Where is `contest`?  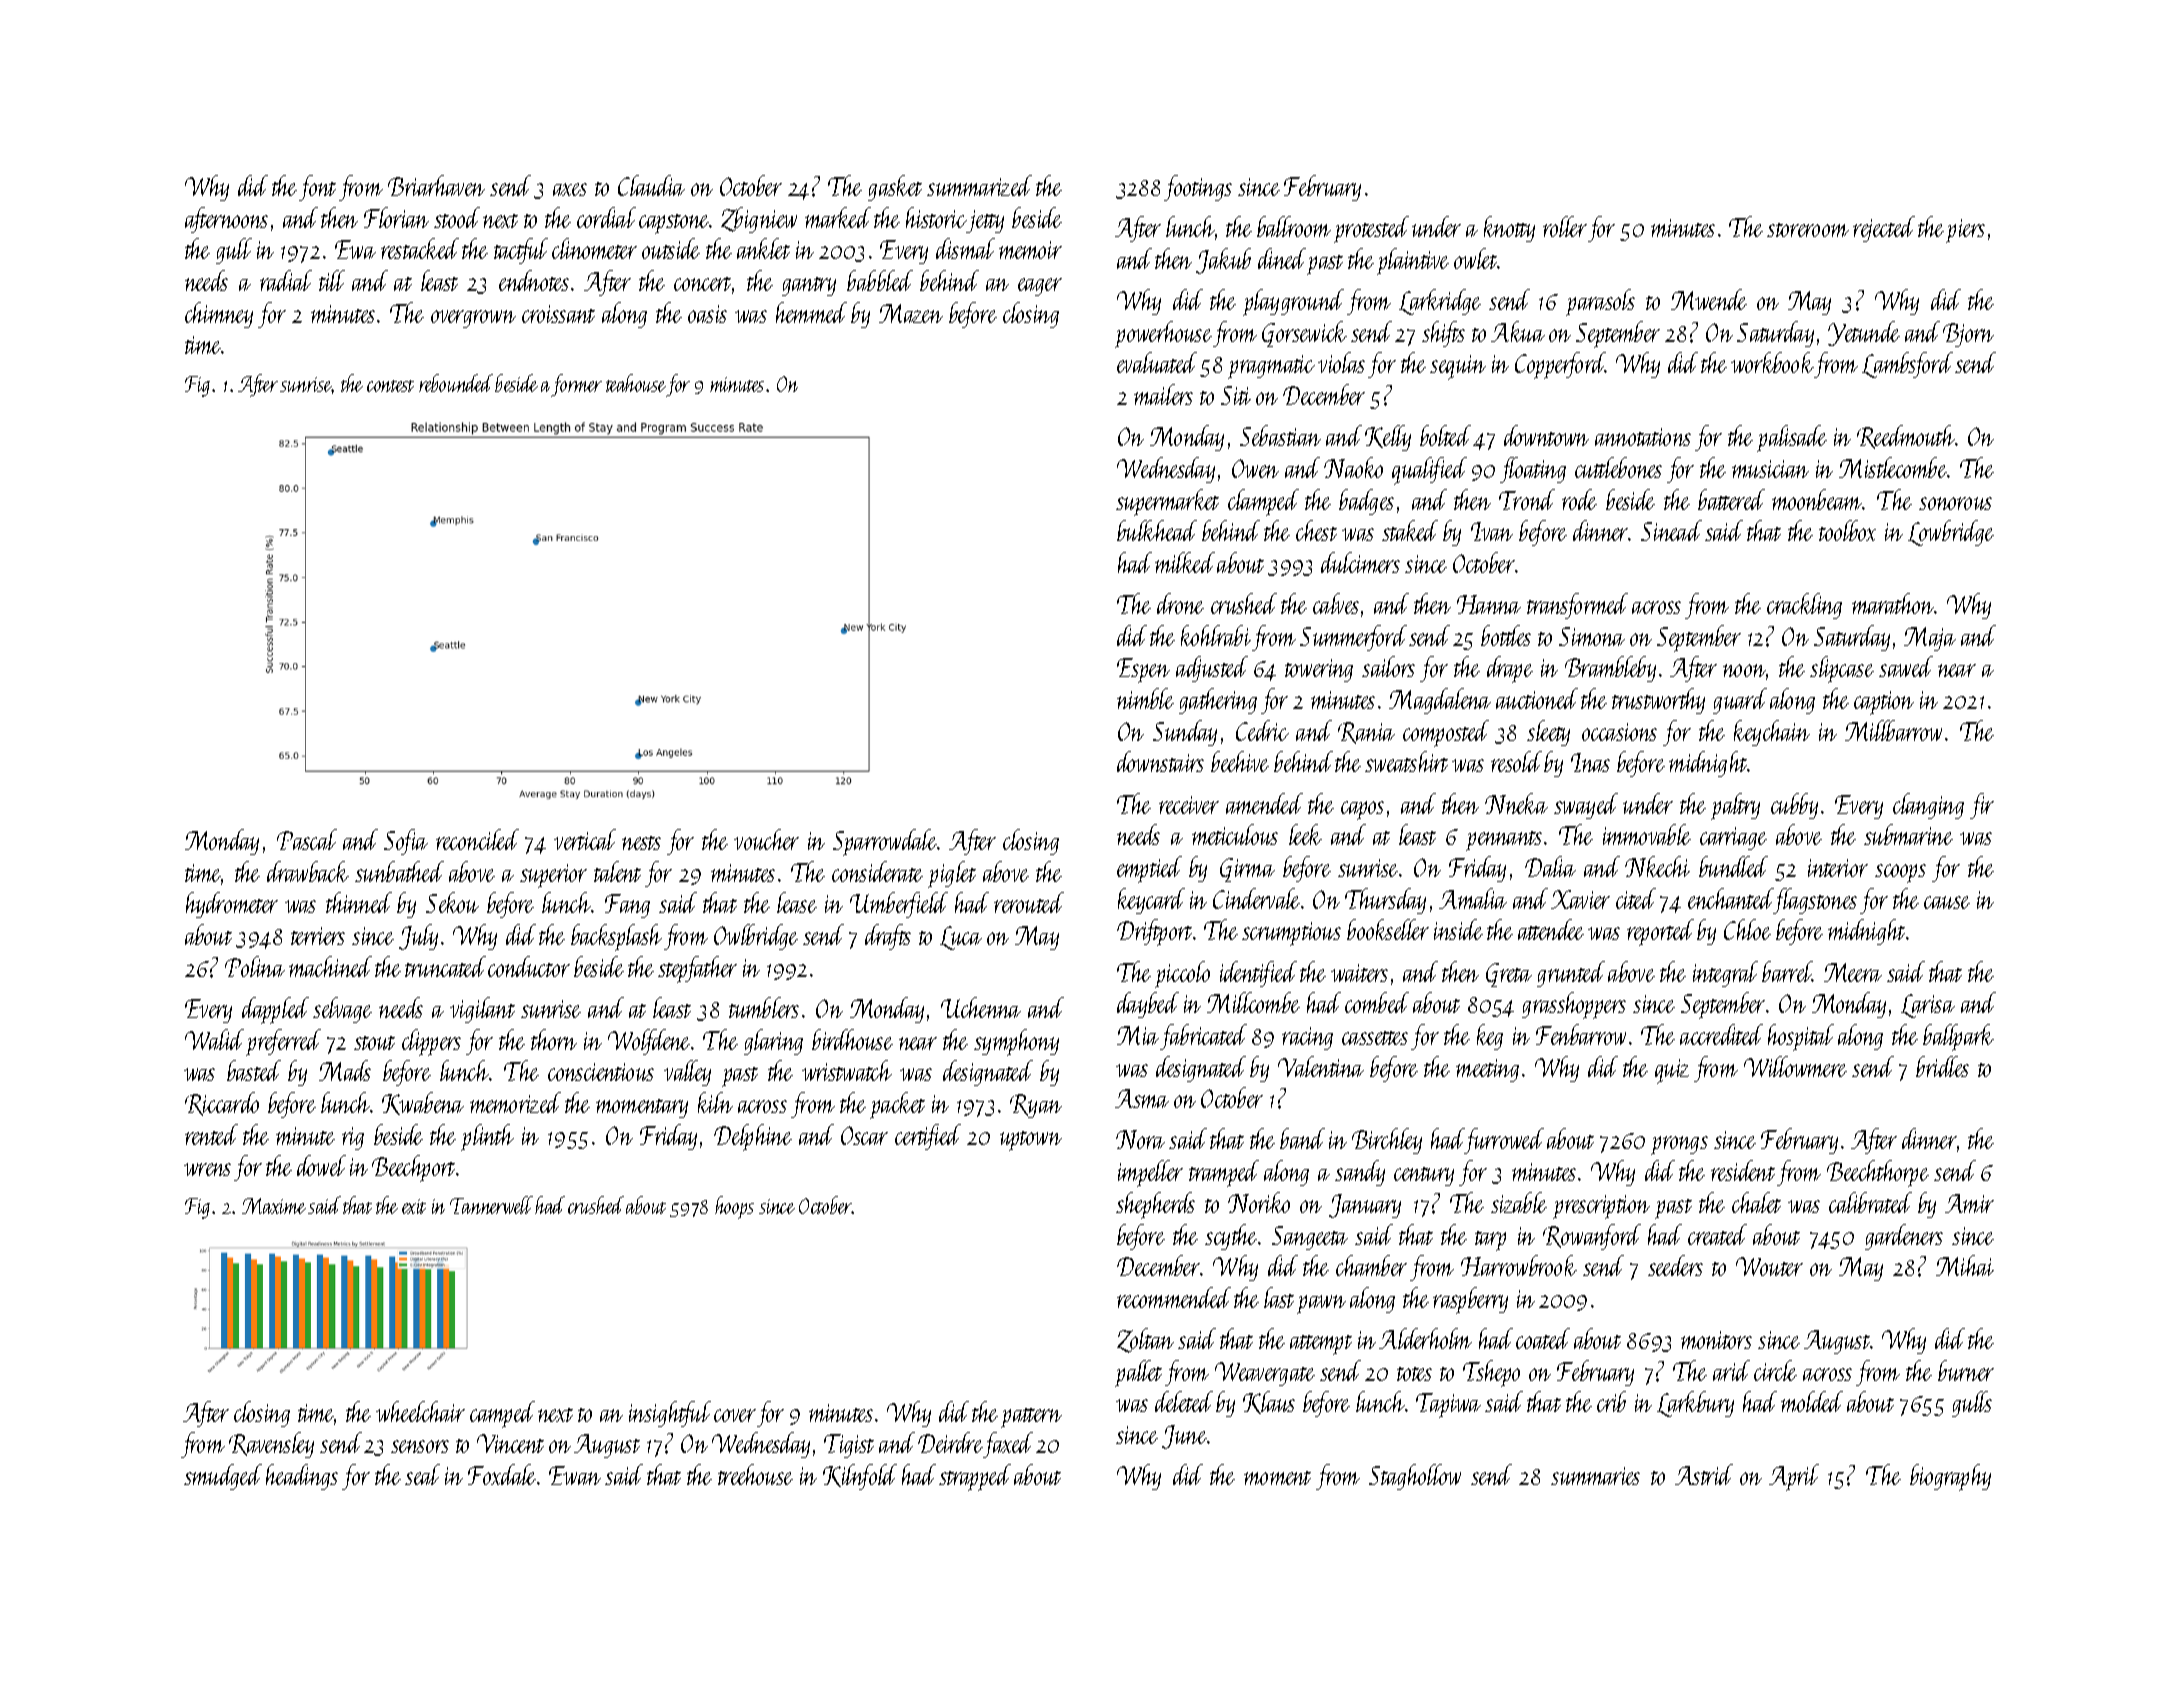
contest is located at coordinates (390, 386).
